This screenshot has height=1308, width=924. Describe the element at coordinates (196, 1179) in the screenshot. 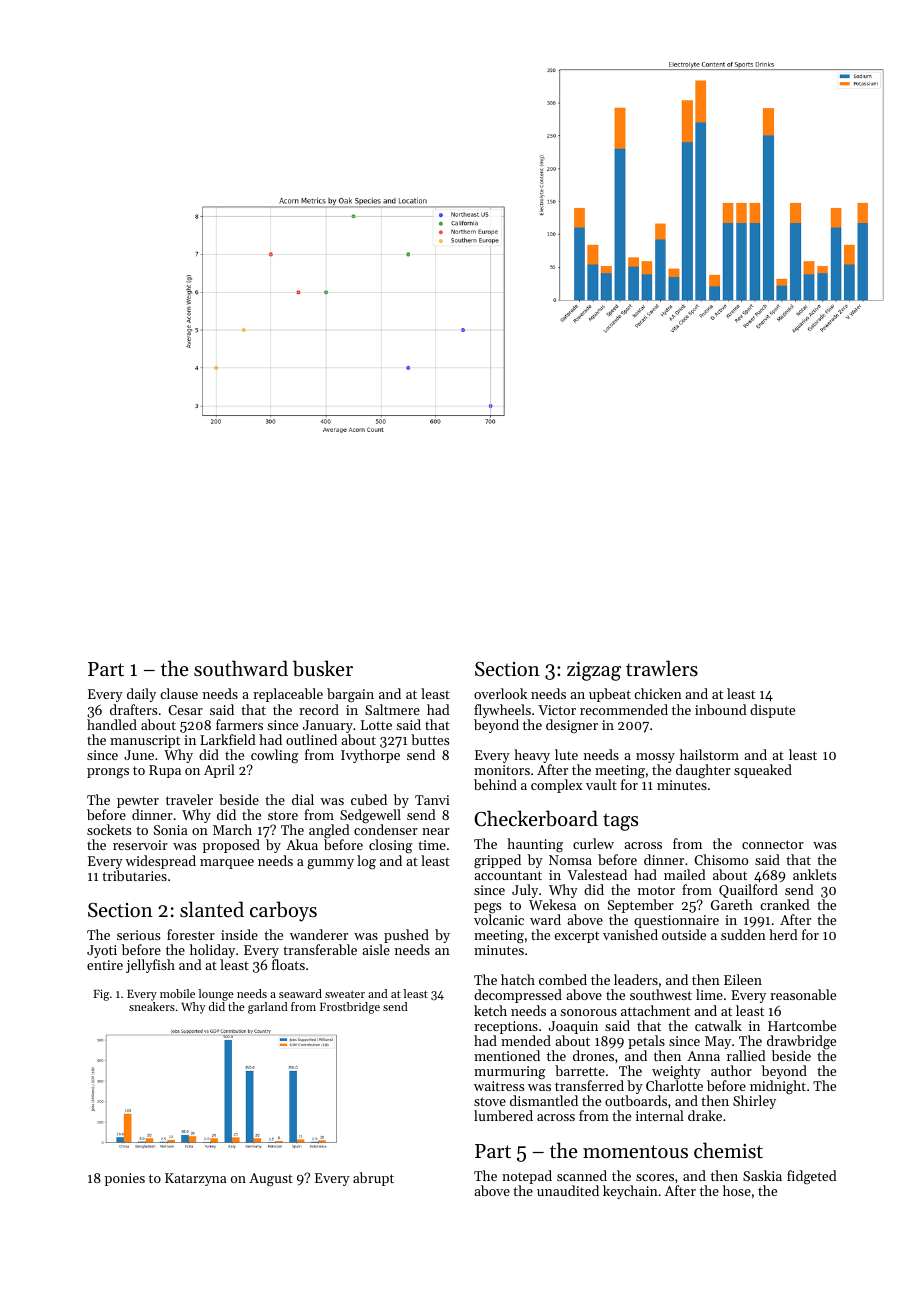

I see `Katarzyna` at that location.
